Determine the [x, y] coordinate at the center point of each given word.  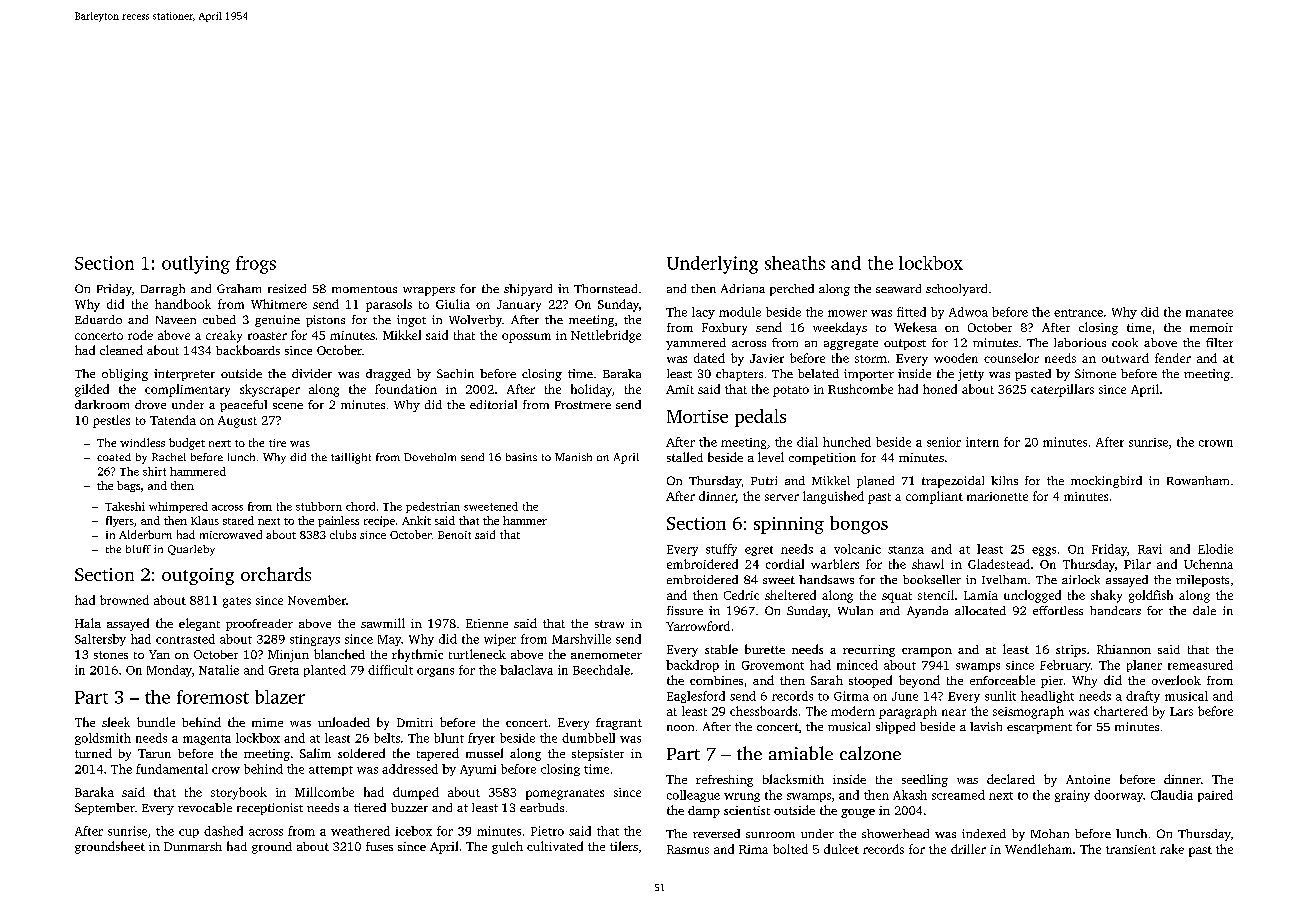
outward [1125, 358]
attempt [331, 771]
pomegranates [565, 794]
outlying [196, 265]
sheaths [795, 263]
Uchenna [1208, 564]
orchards [276, 574]
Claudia [1172, 795]
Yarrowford [698, 626]
